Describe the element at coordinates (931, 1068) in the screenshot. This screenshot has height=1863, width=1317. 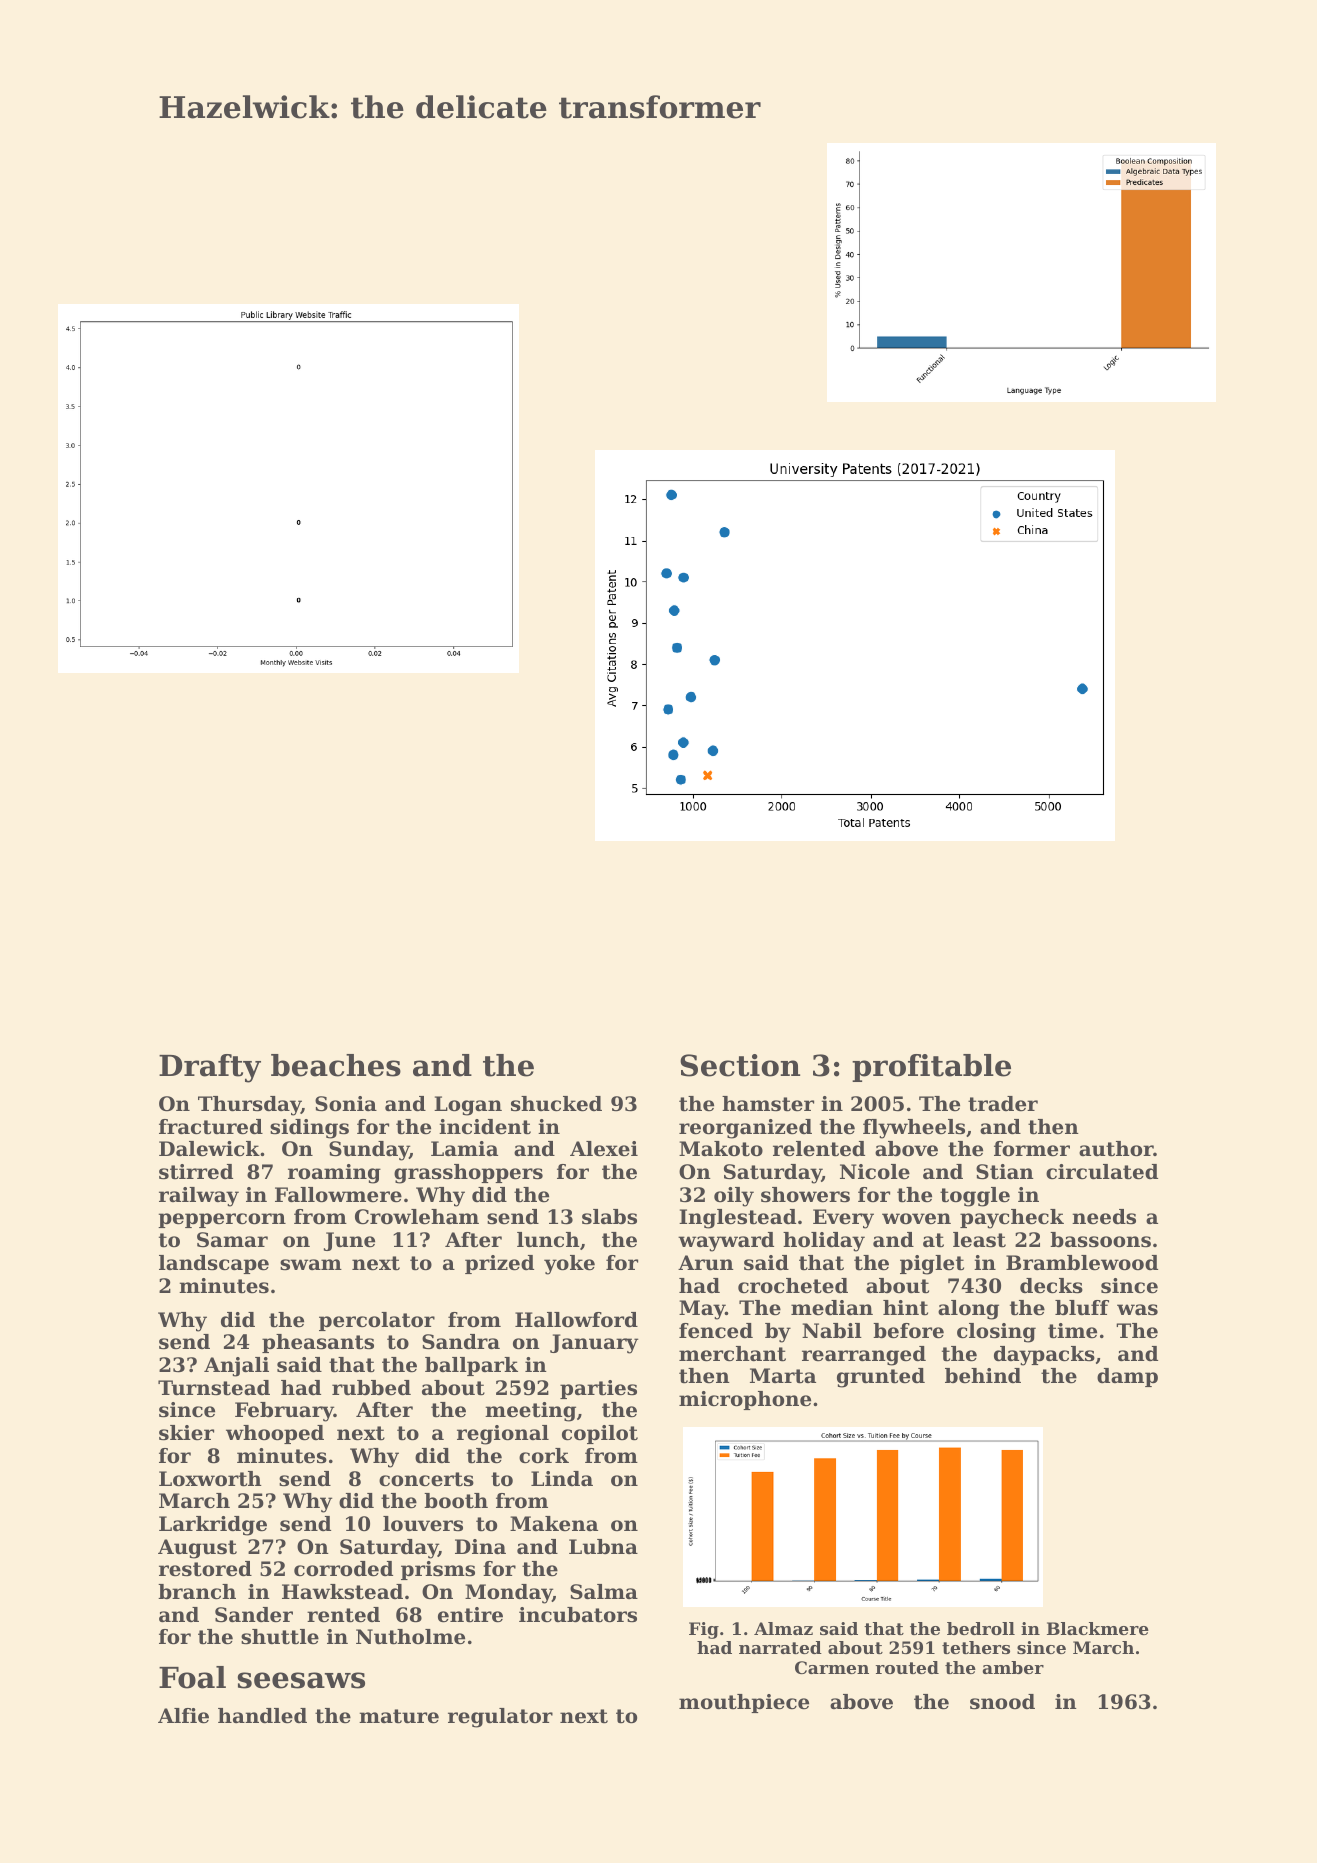
I see `profitable` at that location.
